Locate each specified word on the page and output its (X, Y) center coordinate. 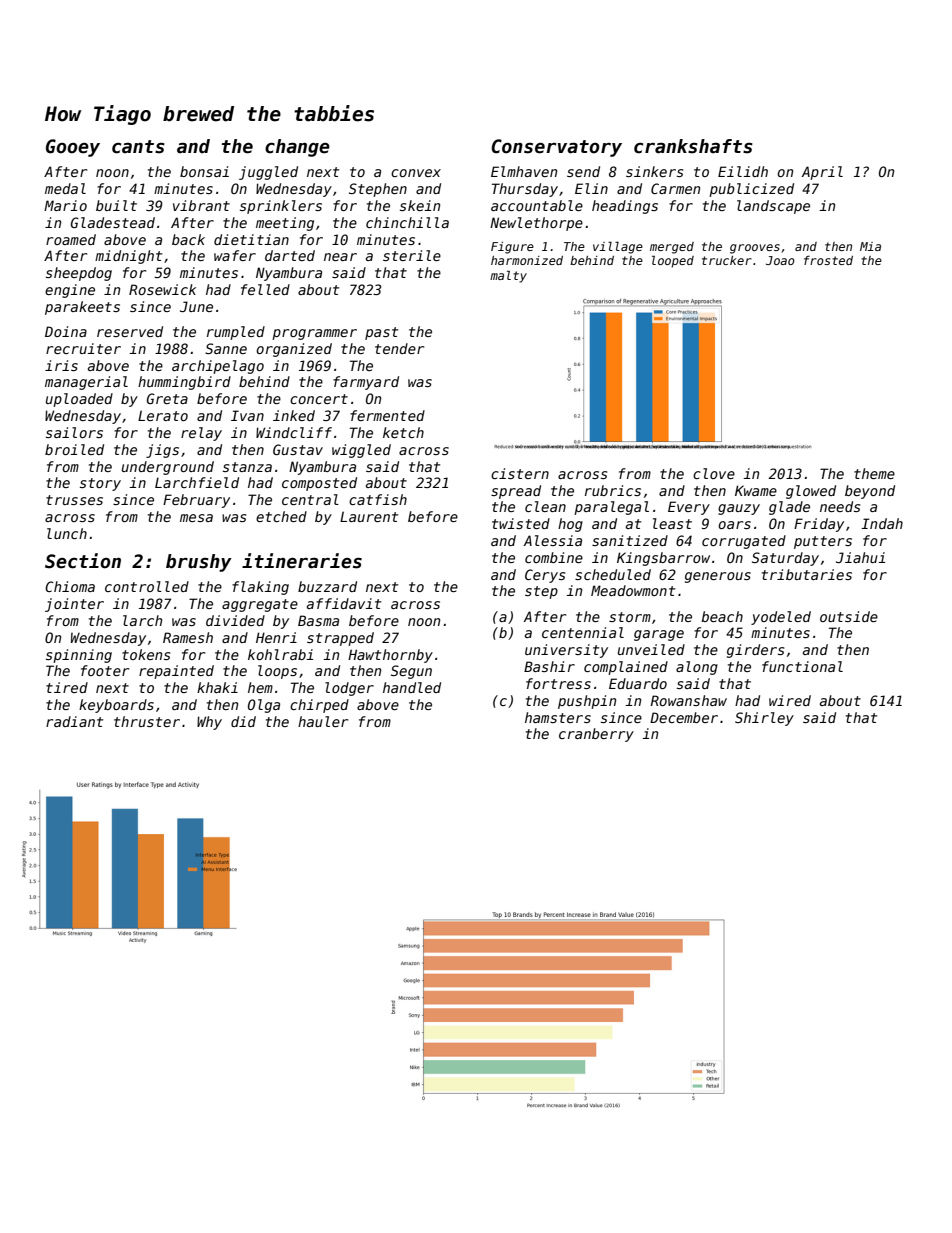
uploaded (79, 400)
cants (138, 147)
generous (718, 577)
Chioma (70, 586)
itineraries (302, 561)
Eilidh (743, 171)
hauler (323, 721)
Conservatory (557, 148)
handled (412, 687)
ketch (403, 432)
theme (874, 473)
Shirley (764, 719)
